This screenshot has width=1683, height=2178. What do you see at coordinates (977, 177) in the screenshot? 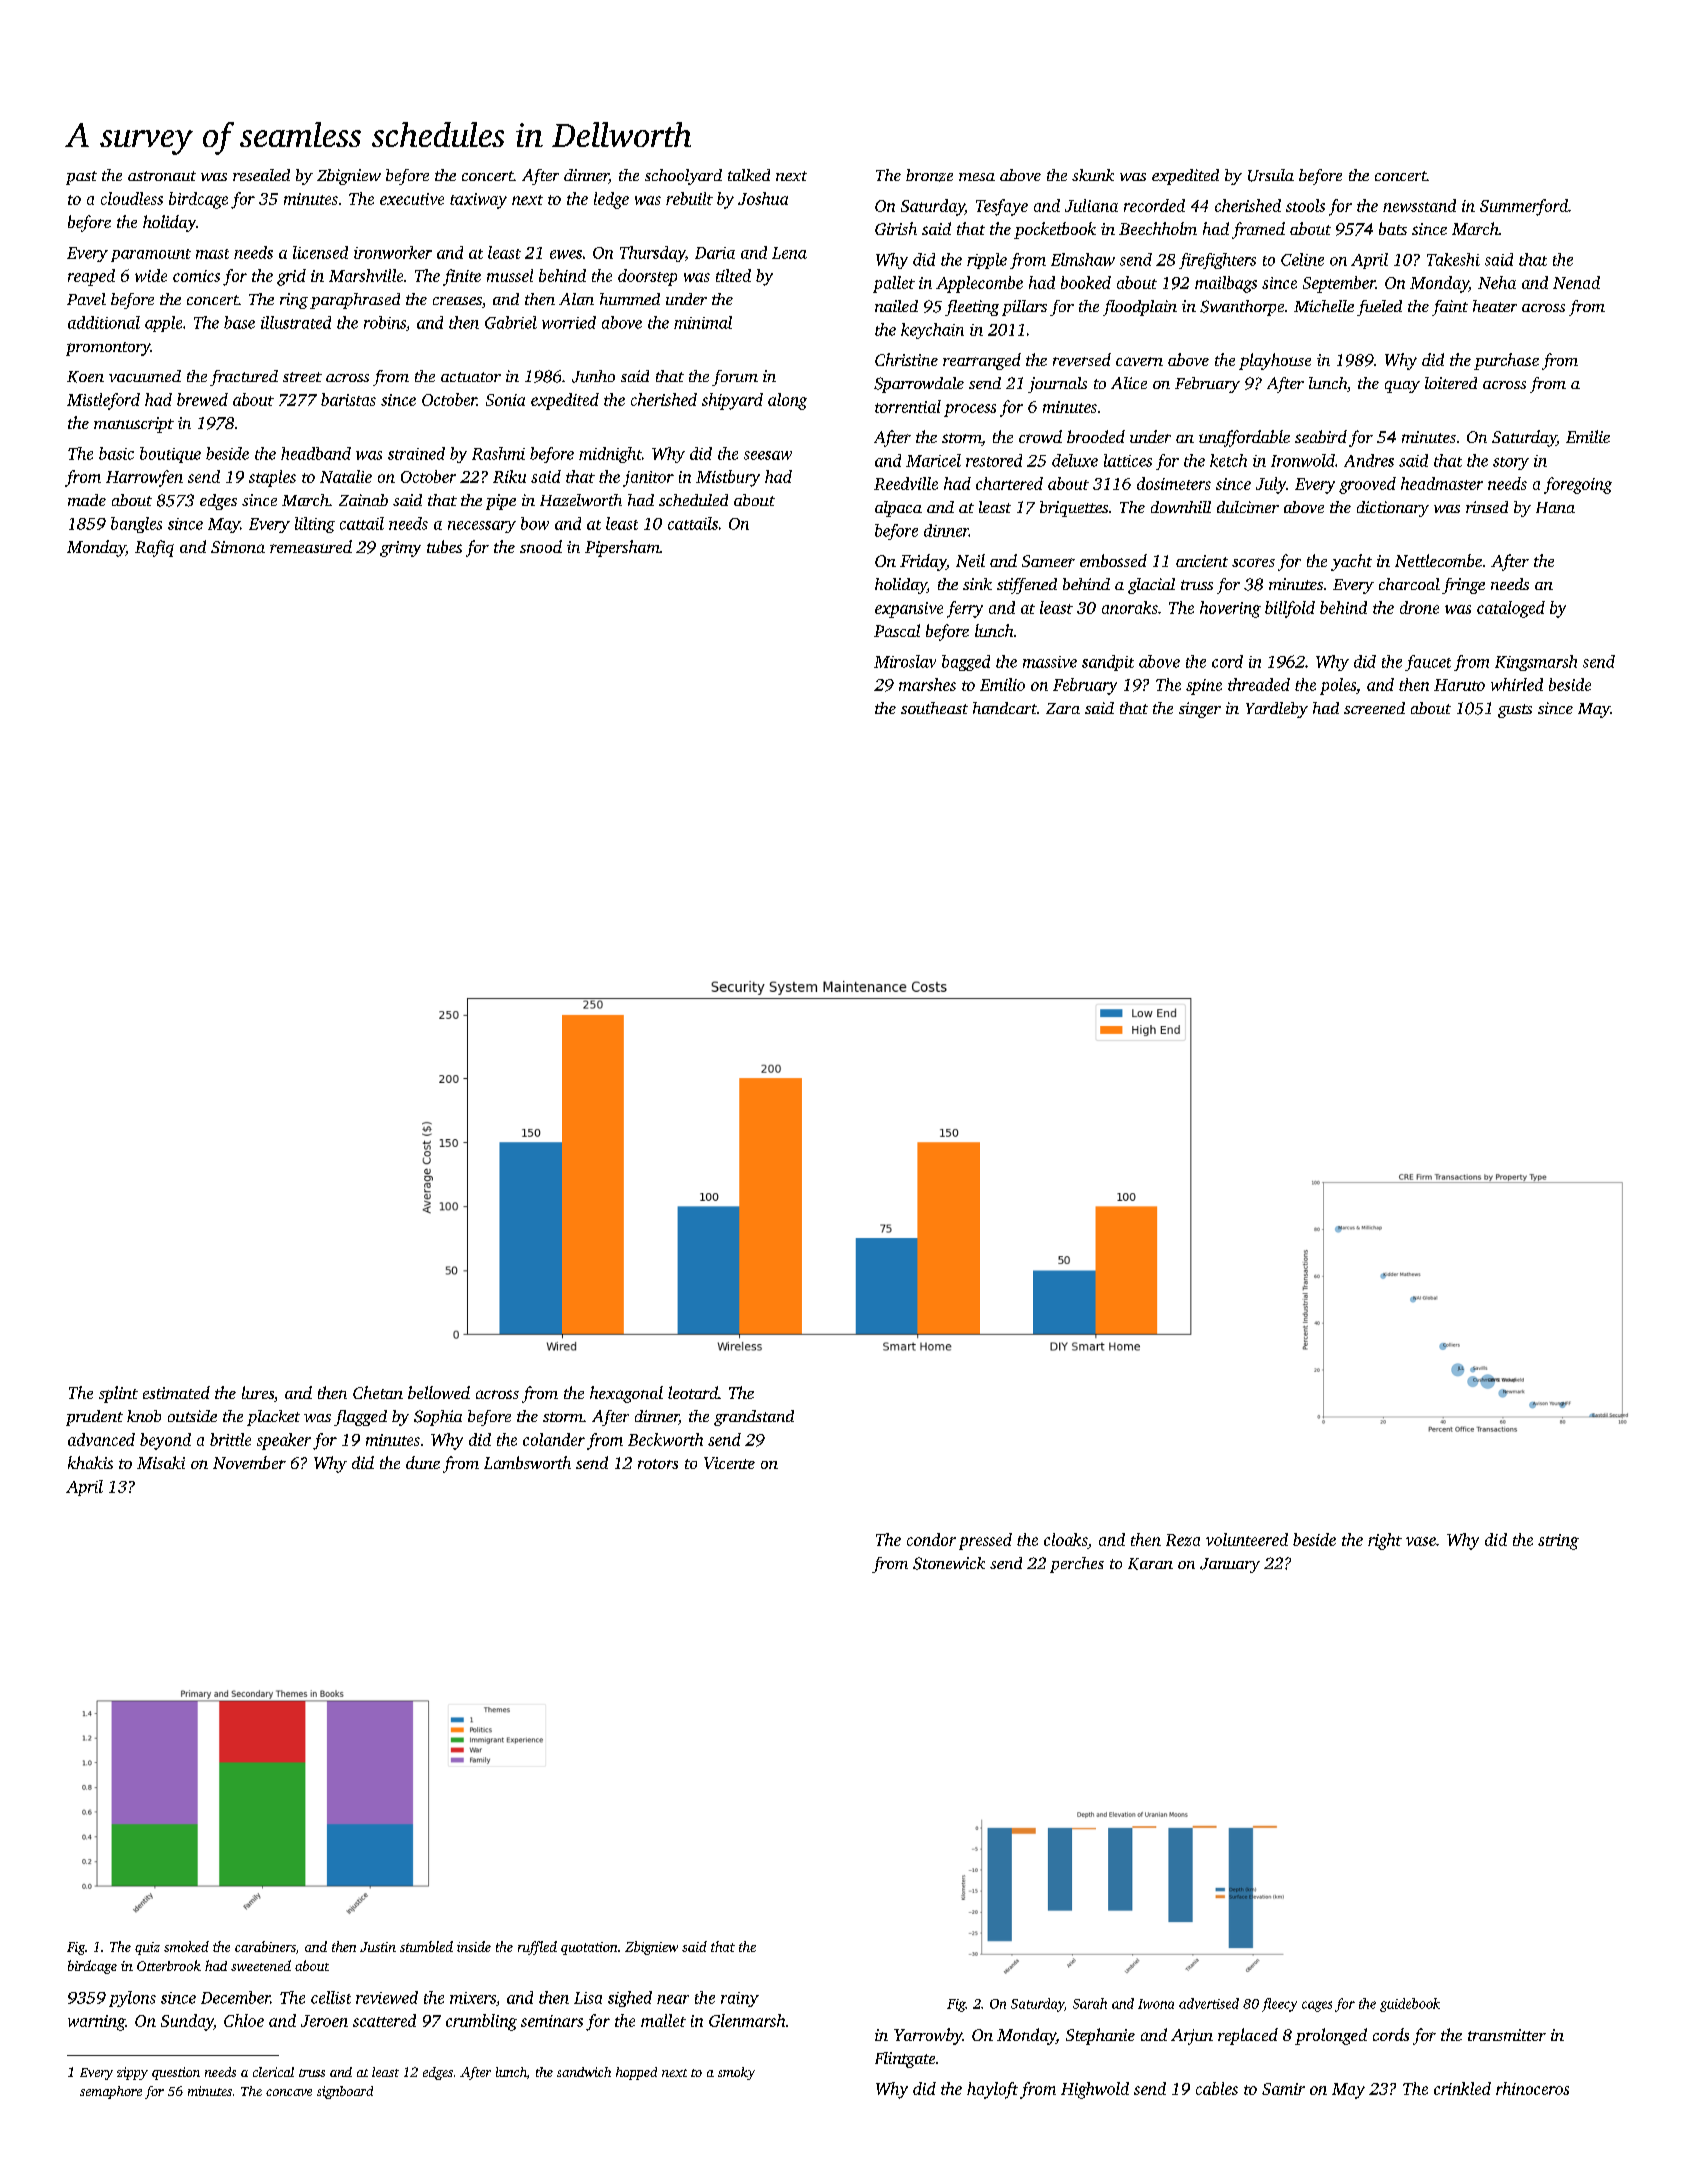
I see `mesa` at bounding box center [977, 177].
